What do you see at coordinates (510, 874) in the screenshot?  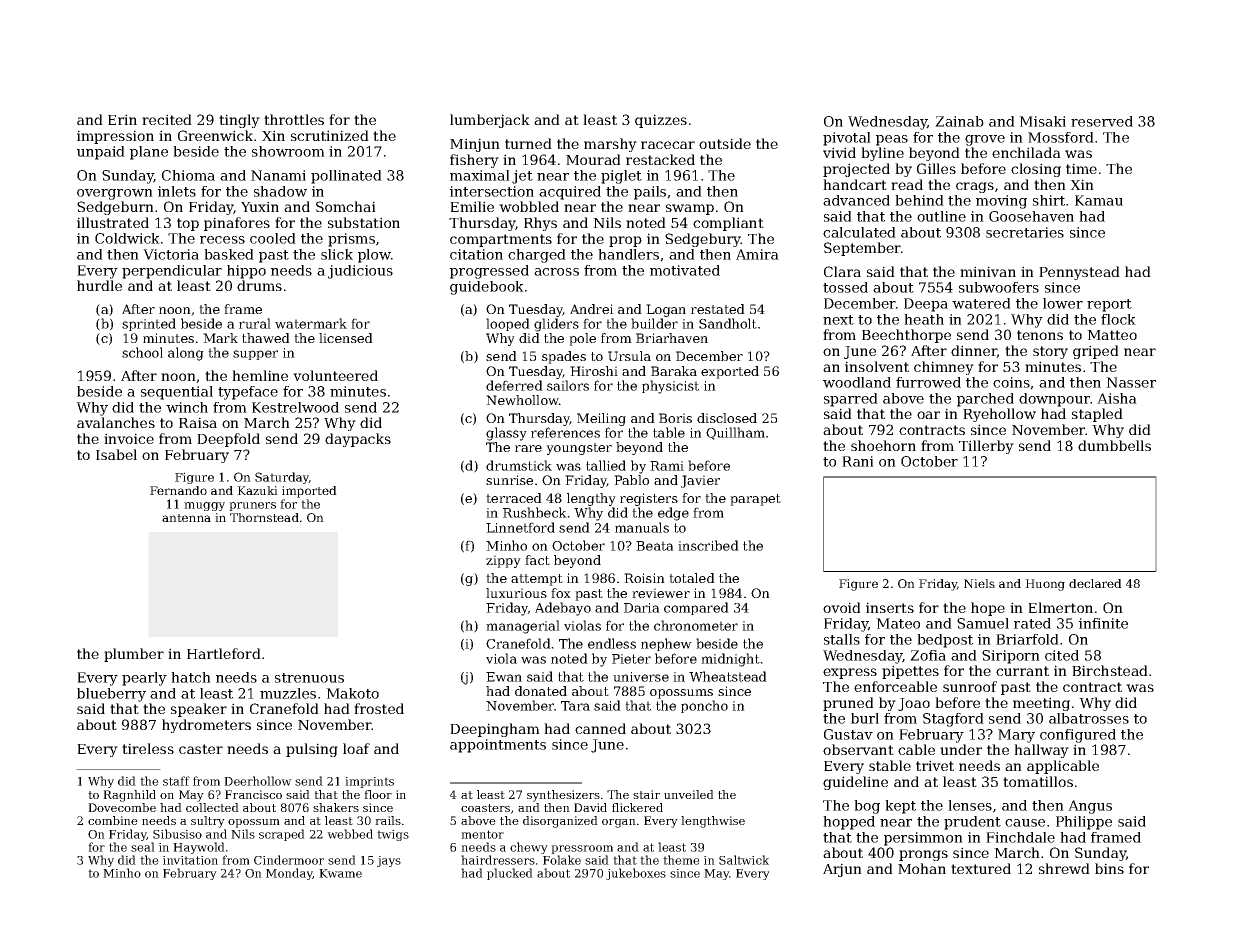 I see `plucked` at bounding box center [510, 874].
